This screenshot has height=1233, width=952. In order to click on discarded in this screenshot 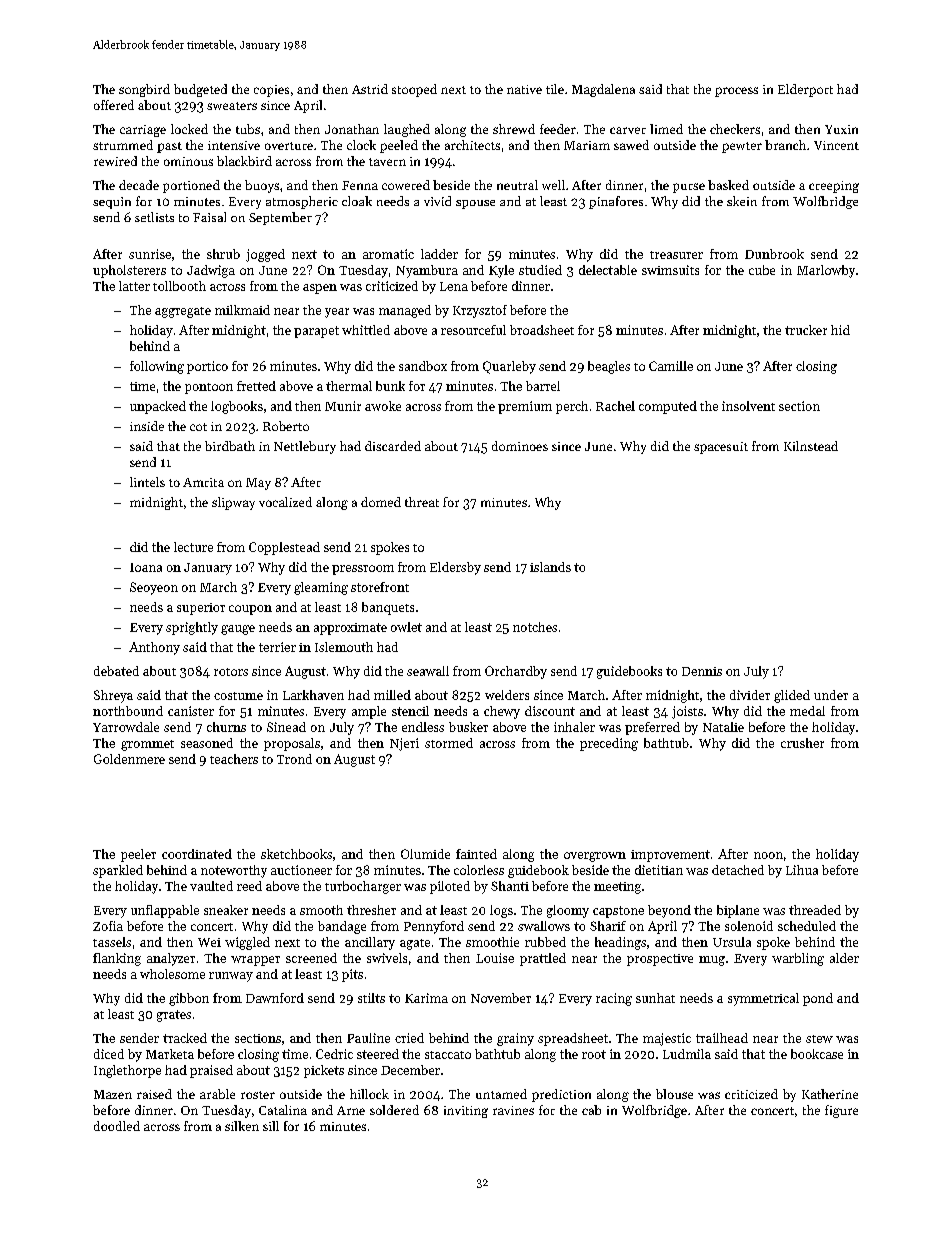, I will do `click(393, 446)`.
